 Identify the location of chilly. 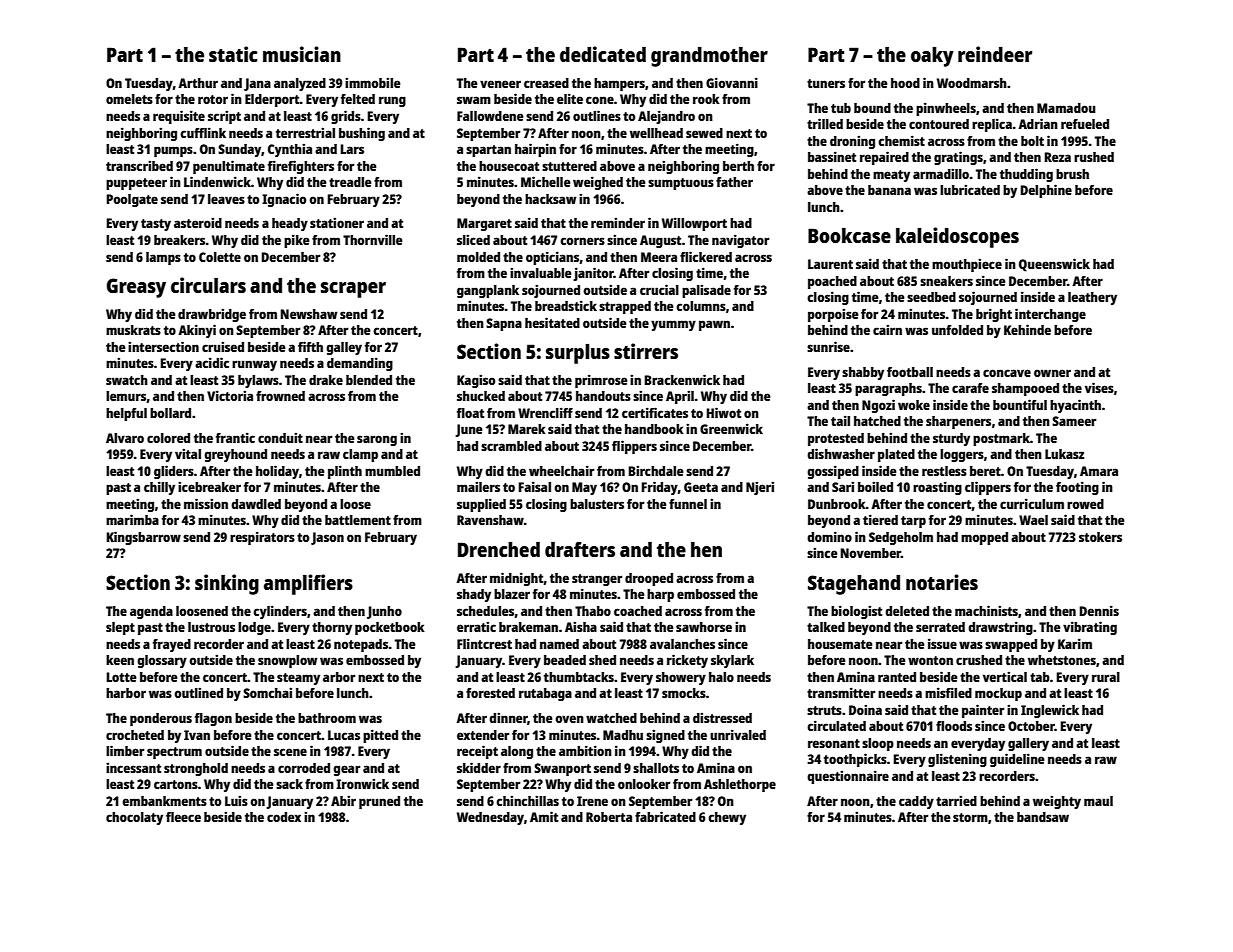
(159, 488).
